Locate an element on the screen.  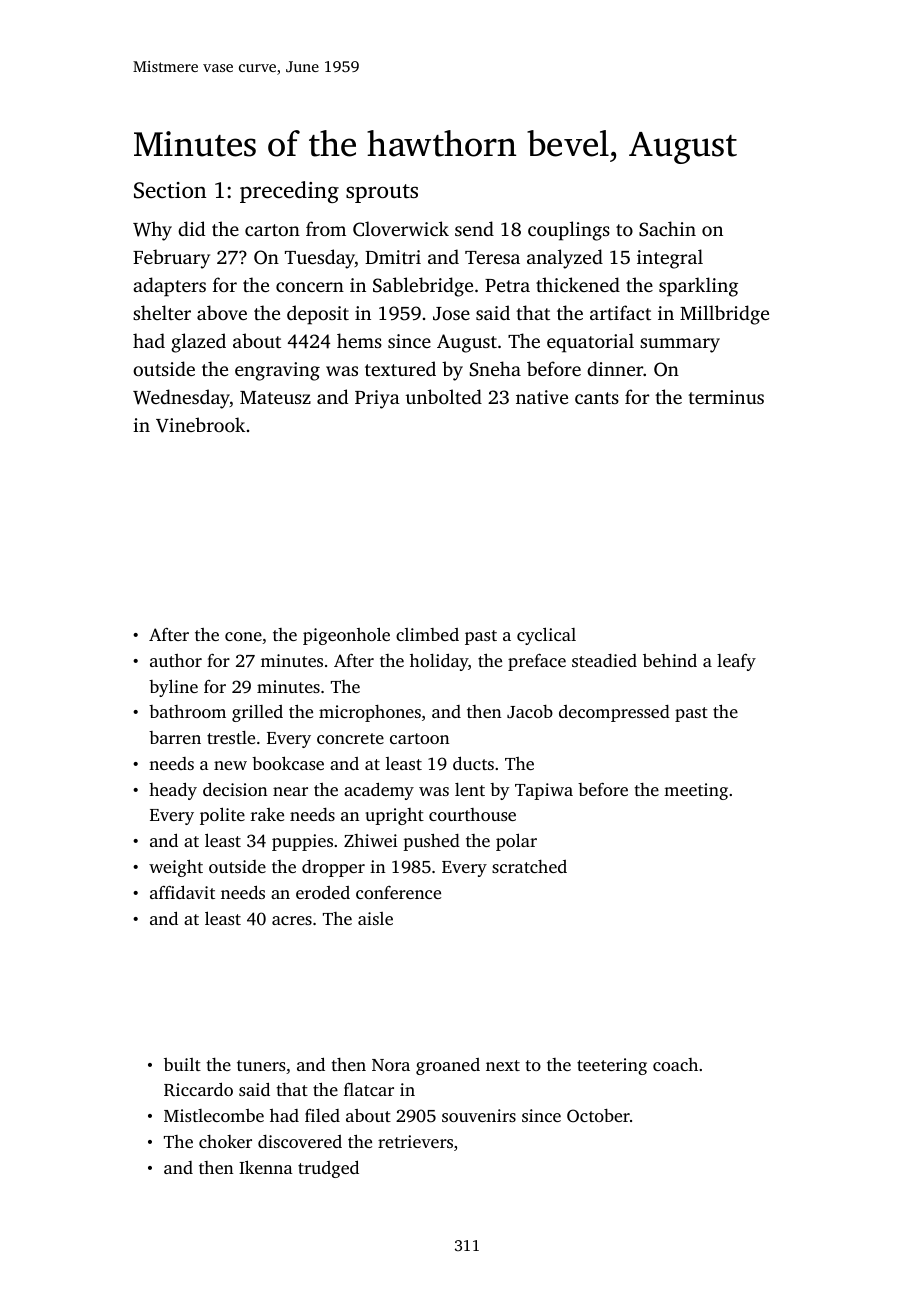
Riccardo is located at coordinates (198, 1089).
